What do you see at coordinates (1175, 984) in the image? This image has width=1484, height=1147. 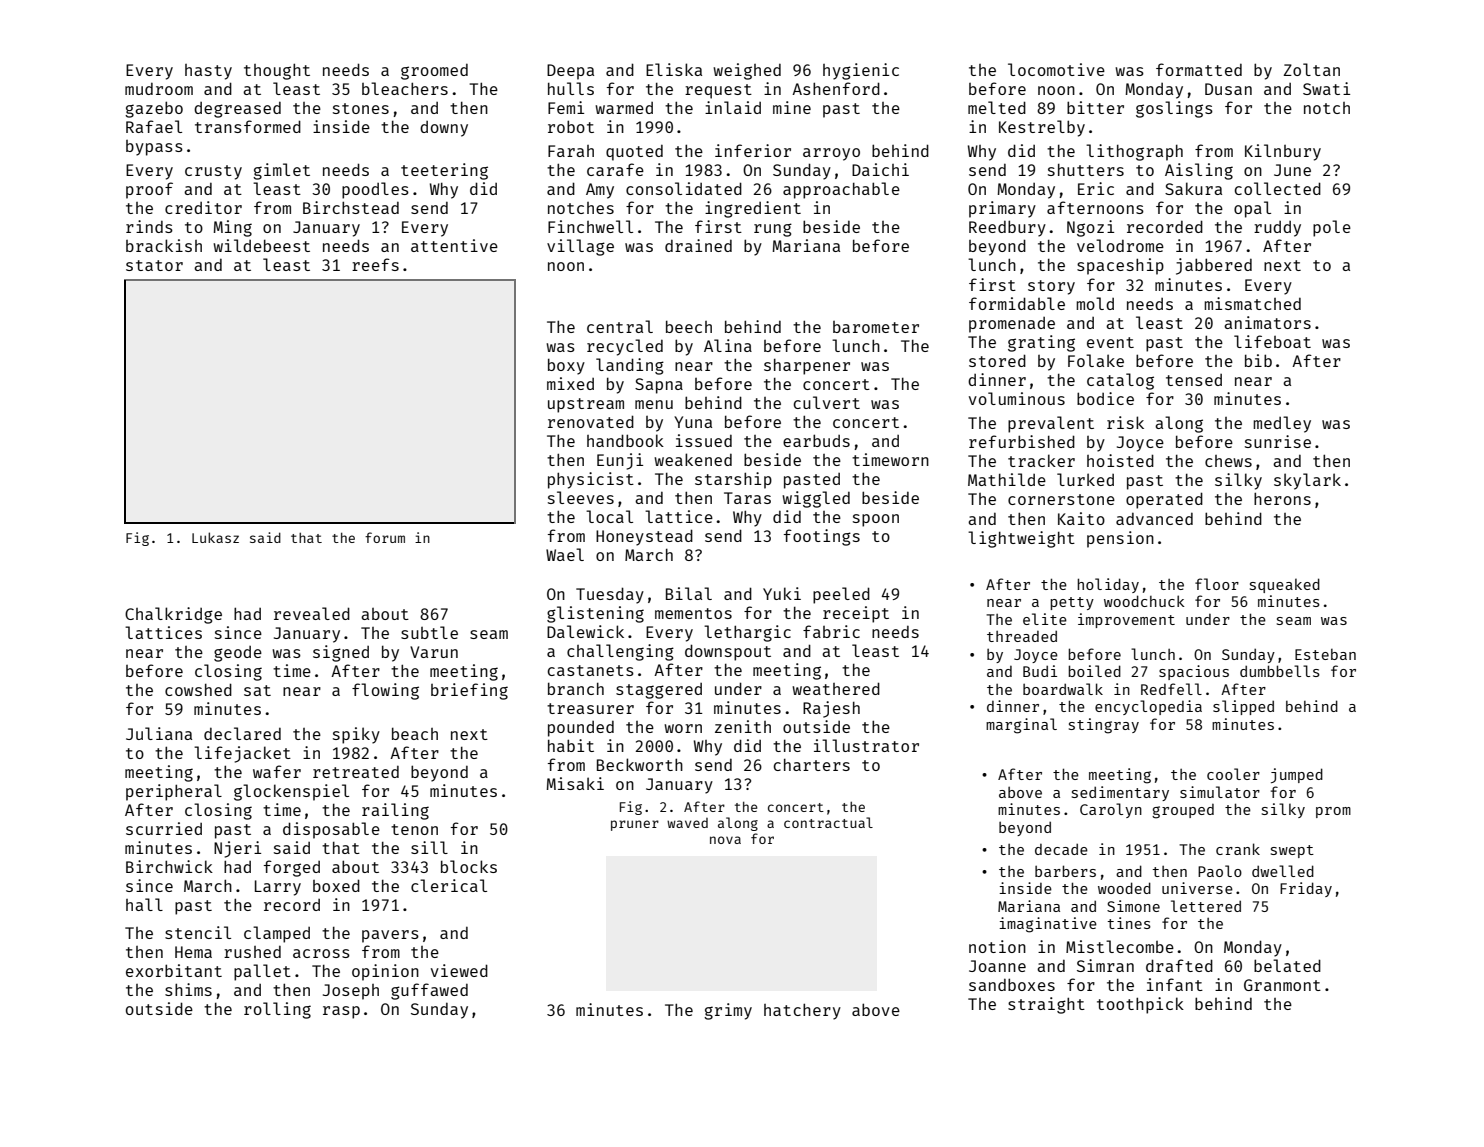 I see `infant` at bounding box center [1175, 984].
